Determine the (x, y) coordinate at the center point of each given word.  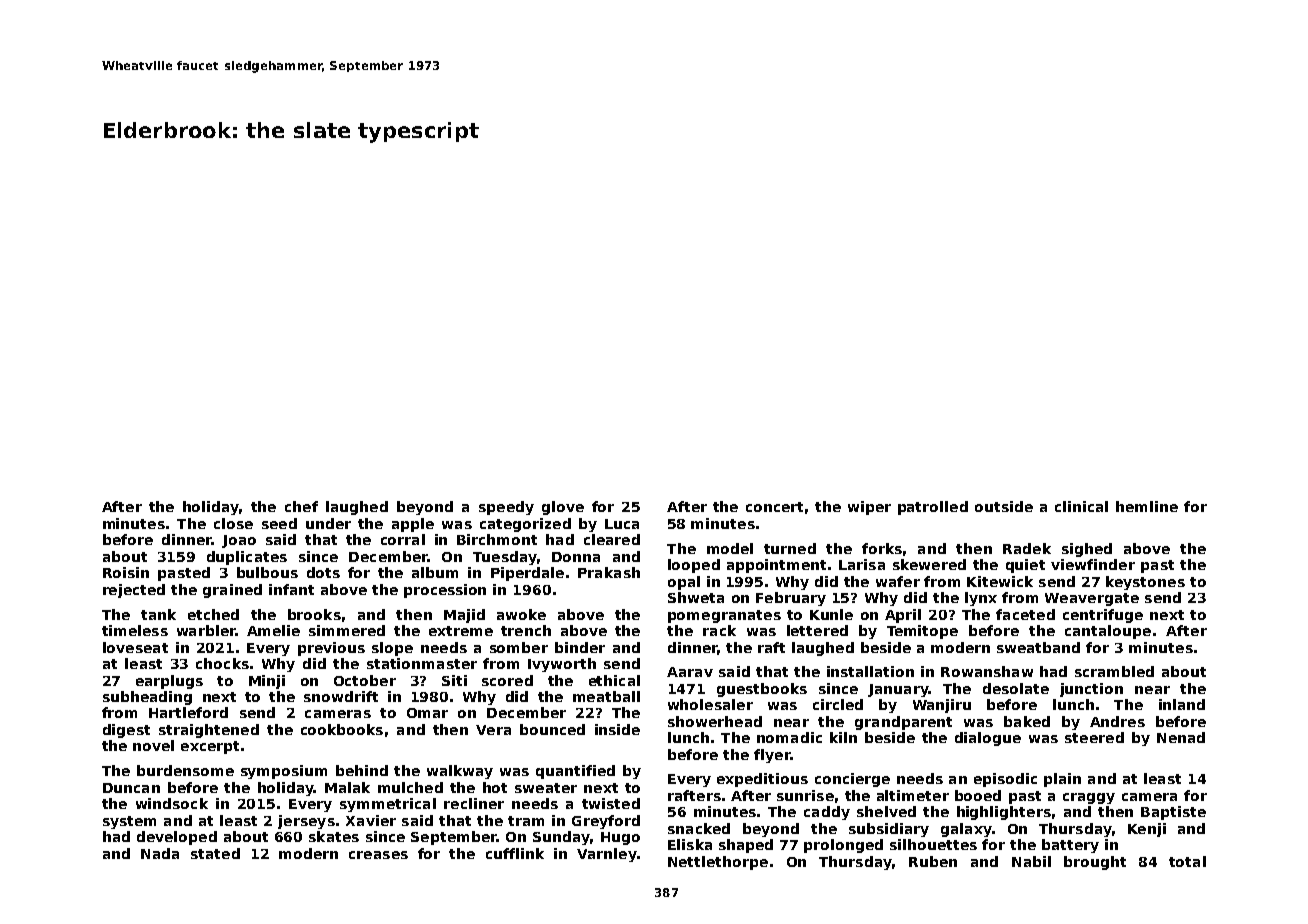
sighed (1087, 550)
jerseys (306, 822)
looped (694, 566)
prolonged (843, 846)
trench (526, 630)
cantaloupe (1108, 632)
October (365, 680)
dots (323, 572)
